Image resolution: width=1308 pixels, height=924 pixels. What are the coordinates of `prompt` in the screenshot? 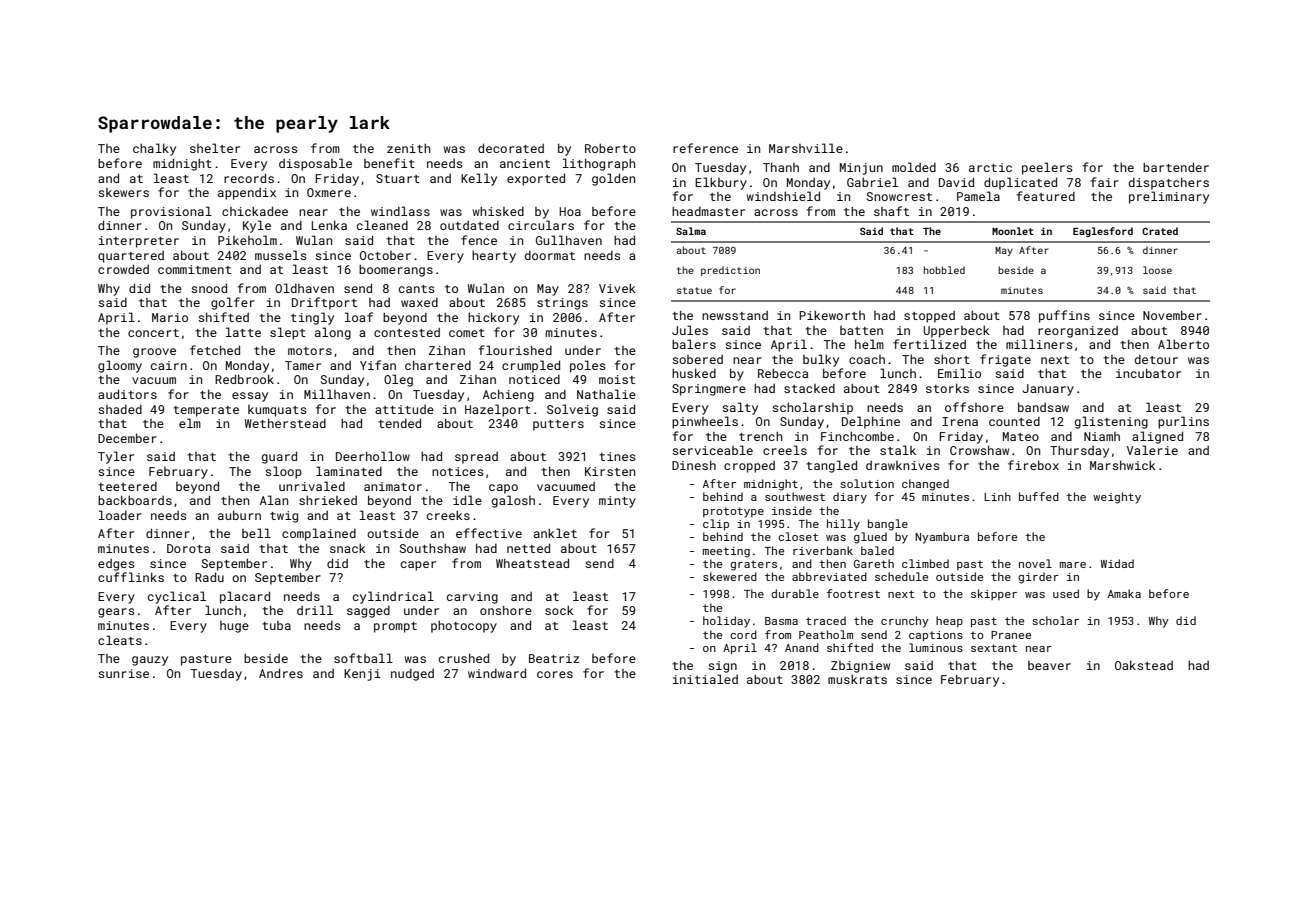 It's located at (395, 627).
